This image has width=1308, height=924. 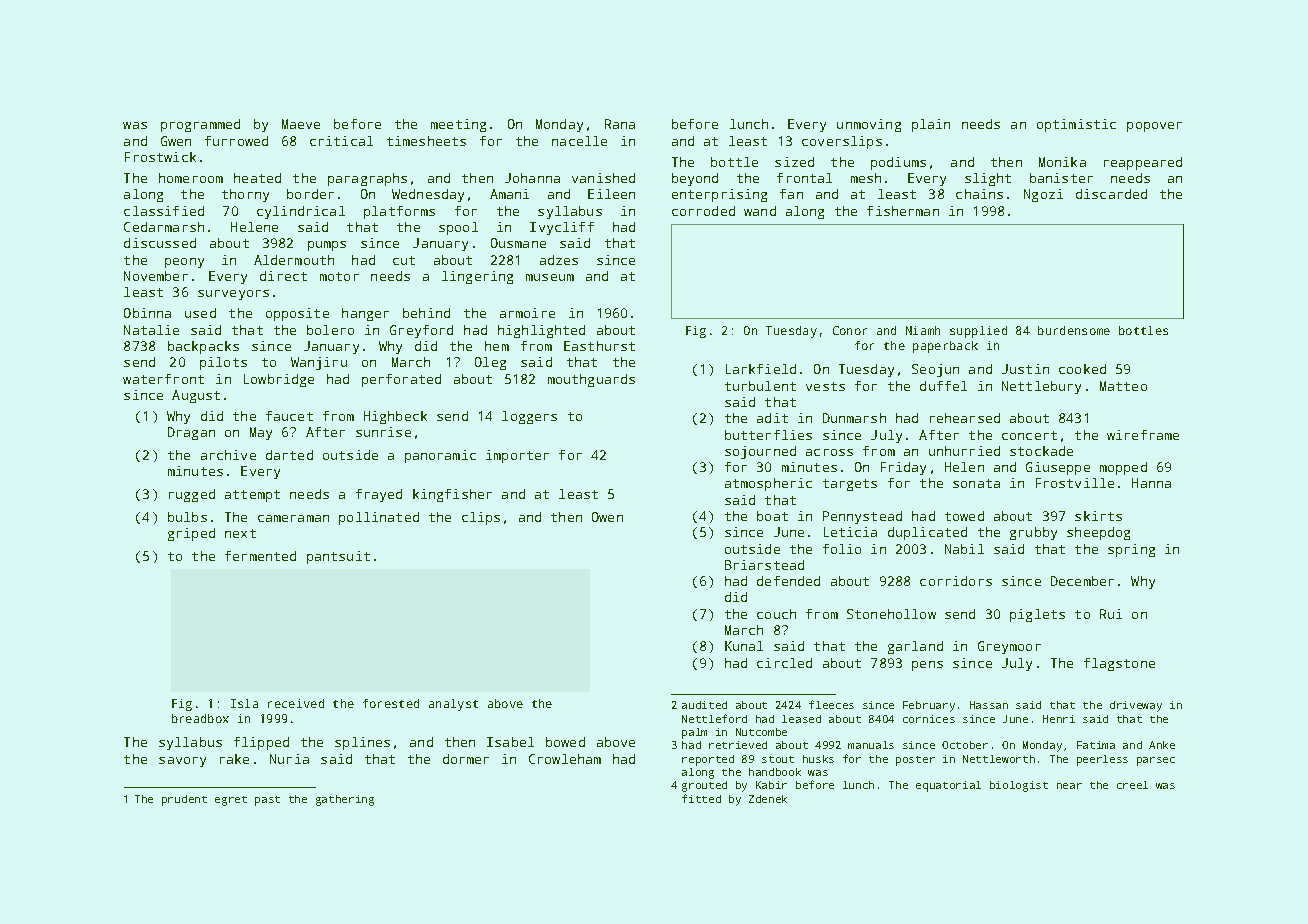 I want to click on popover, so click(x=1154, y=127).
